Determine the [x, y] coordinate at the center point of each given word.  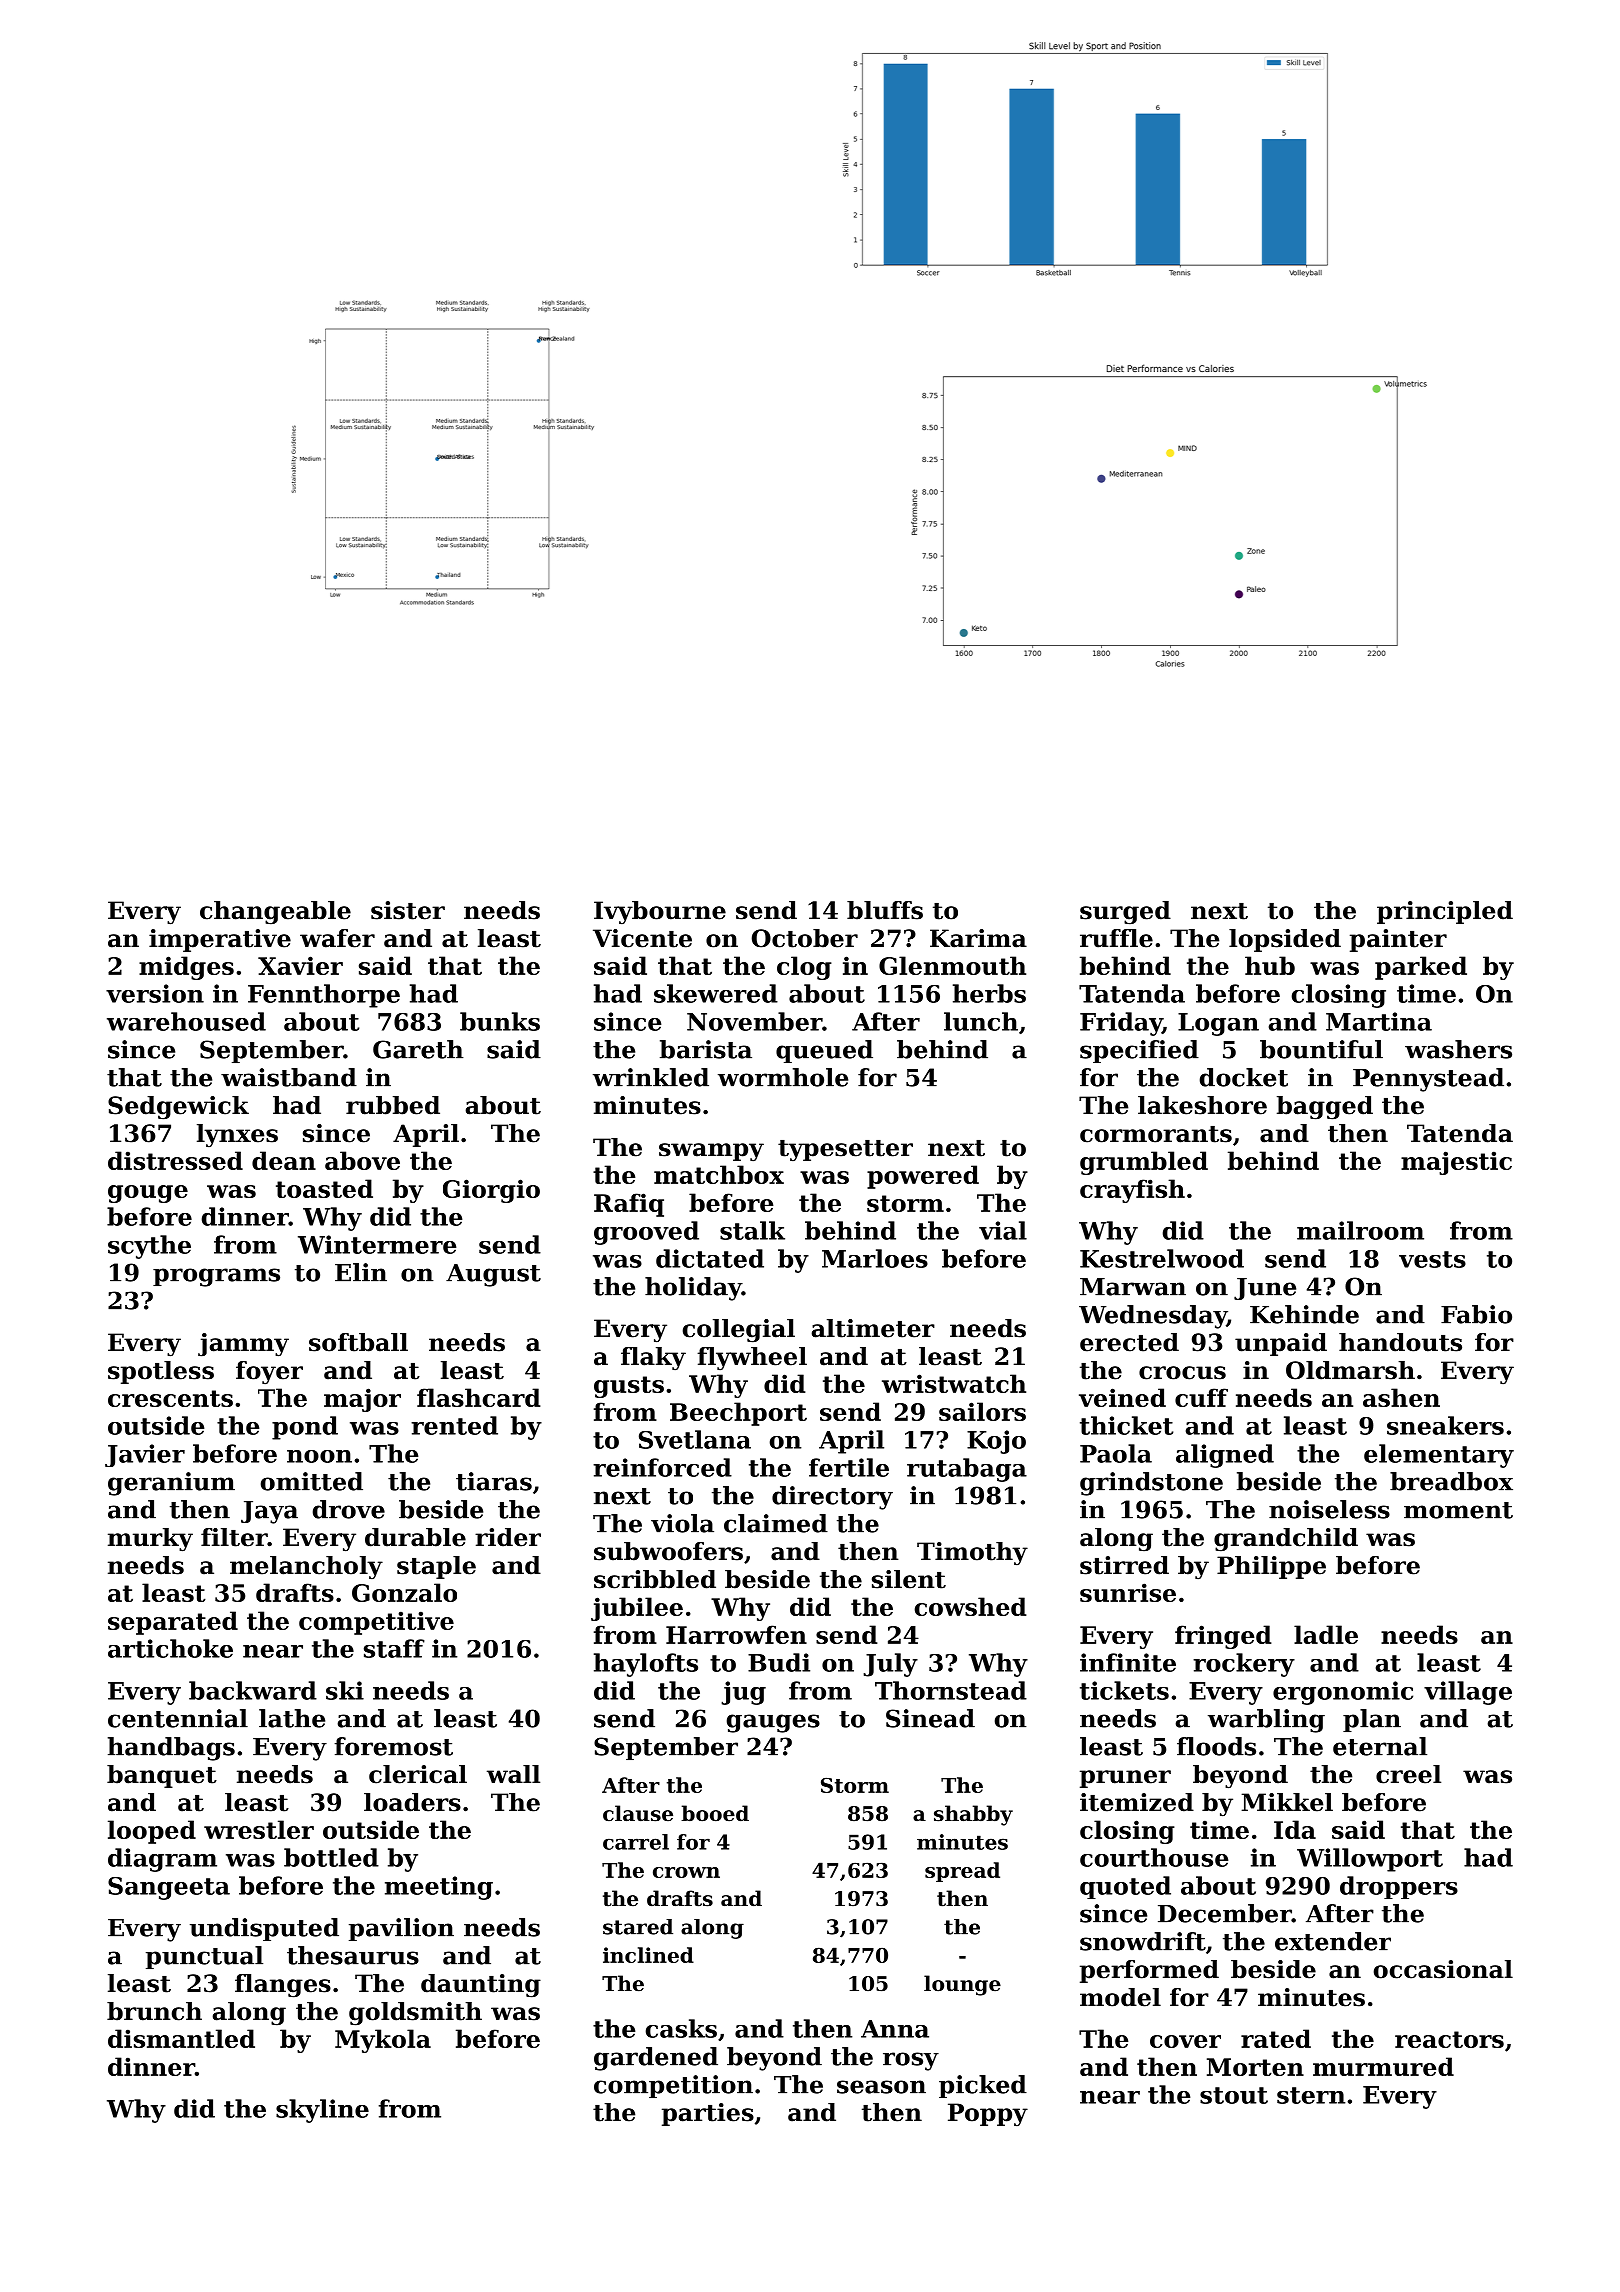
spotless [161, 1372]
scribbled [655, 1579]
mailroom [1360, 1230]
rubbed [393, 1105]
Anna [895, 2029]
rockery [1244, 1665]
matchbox [719, 1174]
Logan [1218, 1024]
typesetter [845, 1151]
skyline [322, 2111]
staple [436, 1567]
